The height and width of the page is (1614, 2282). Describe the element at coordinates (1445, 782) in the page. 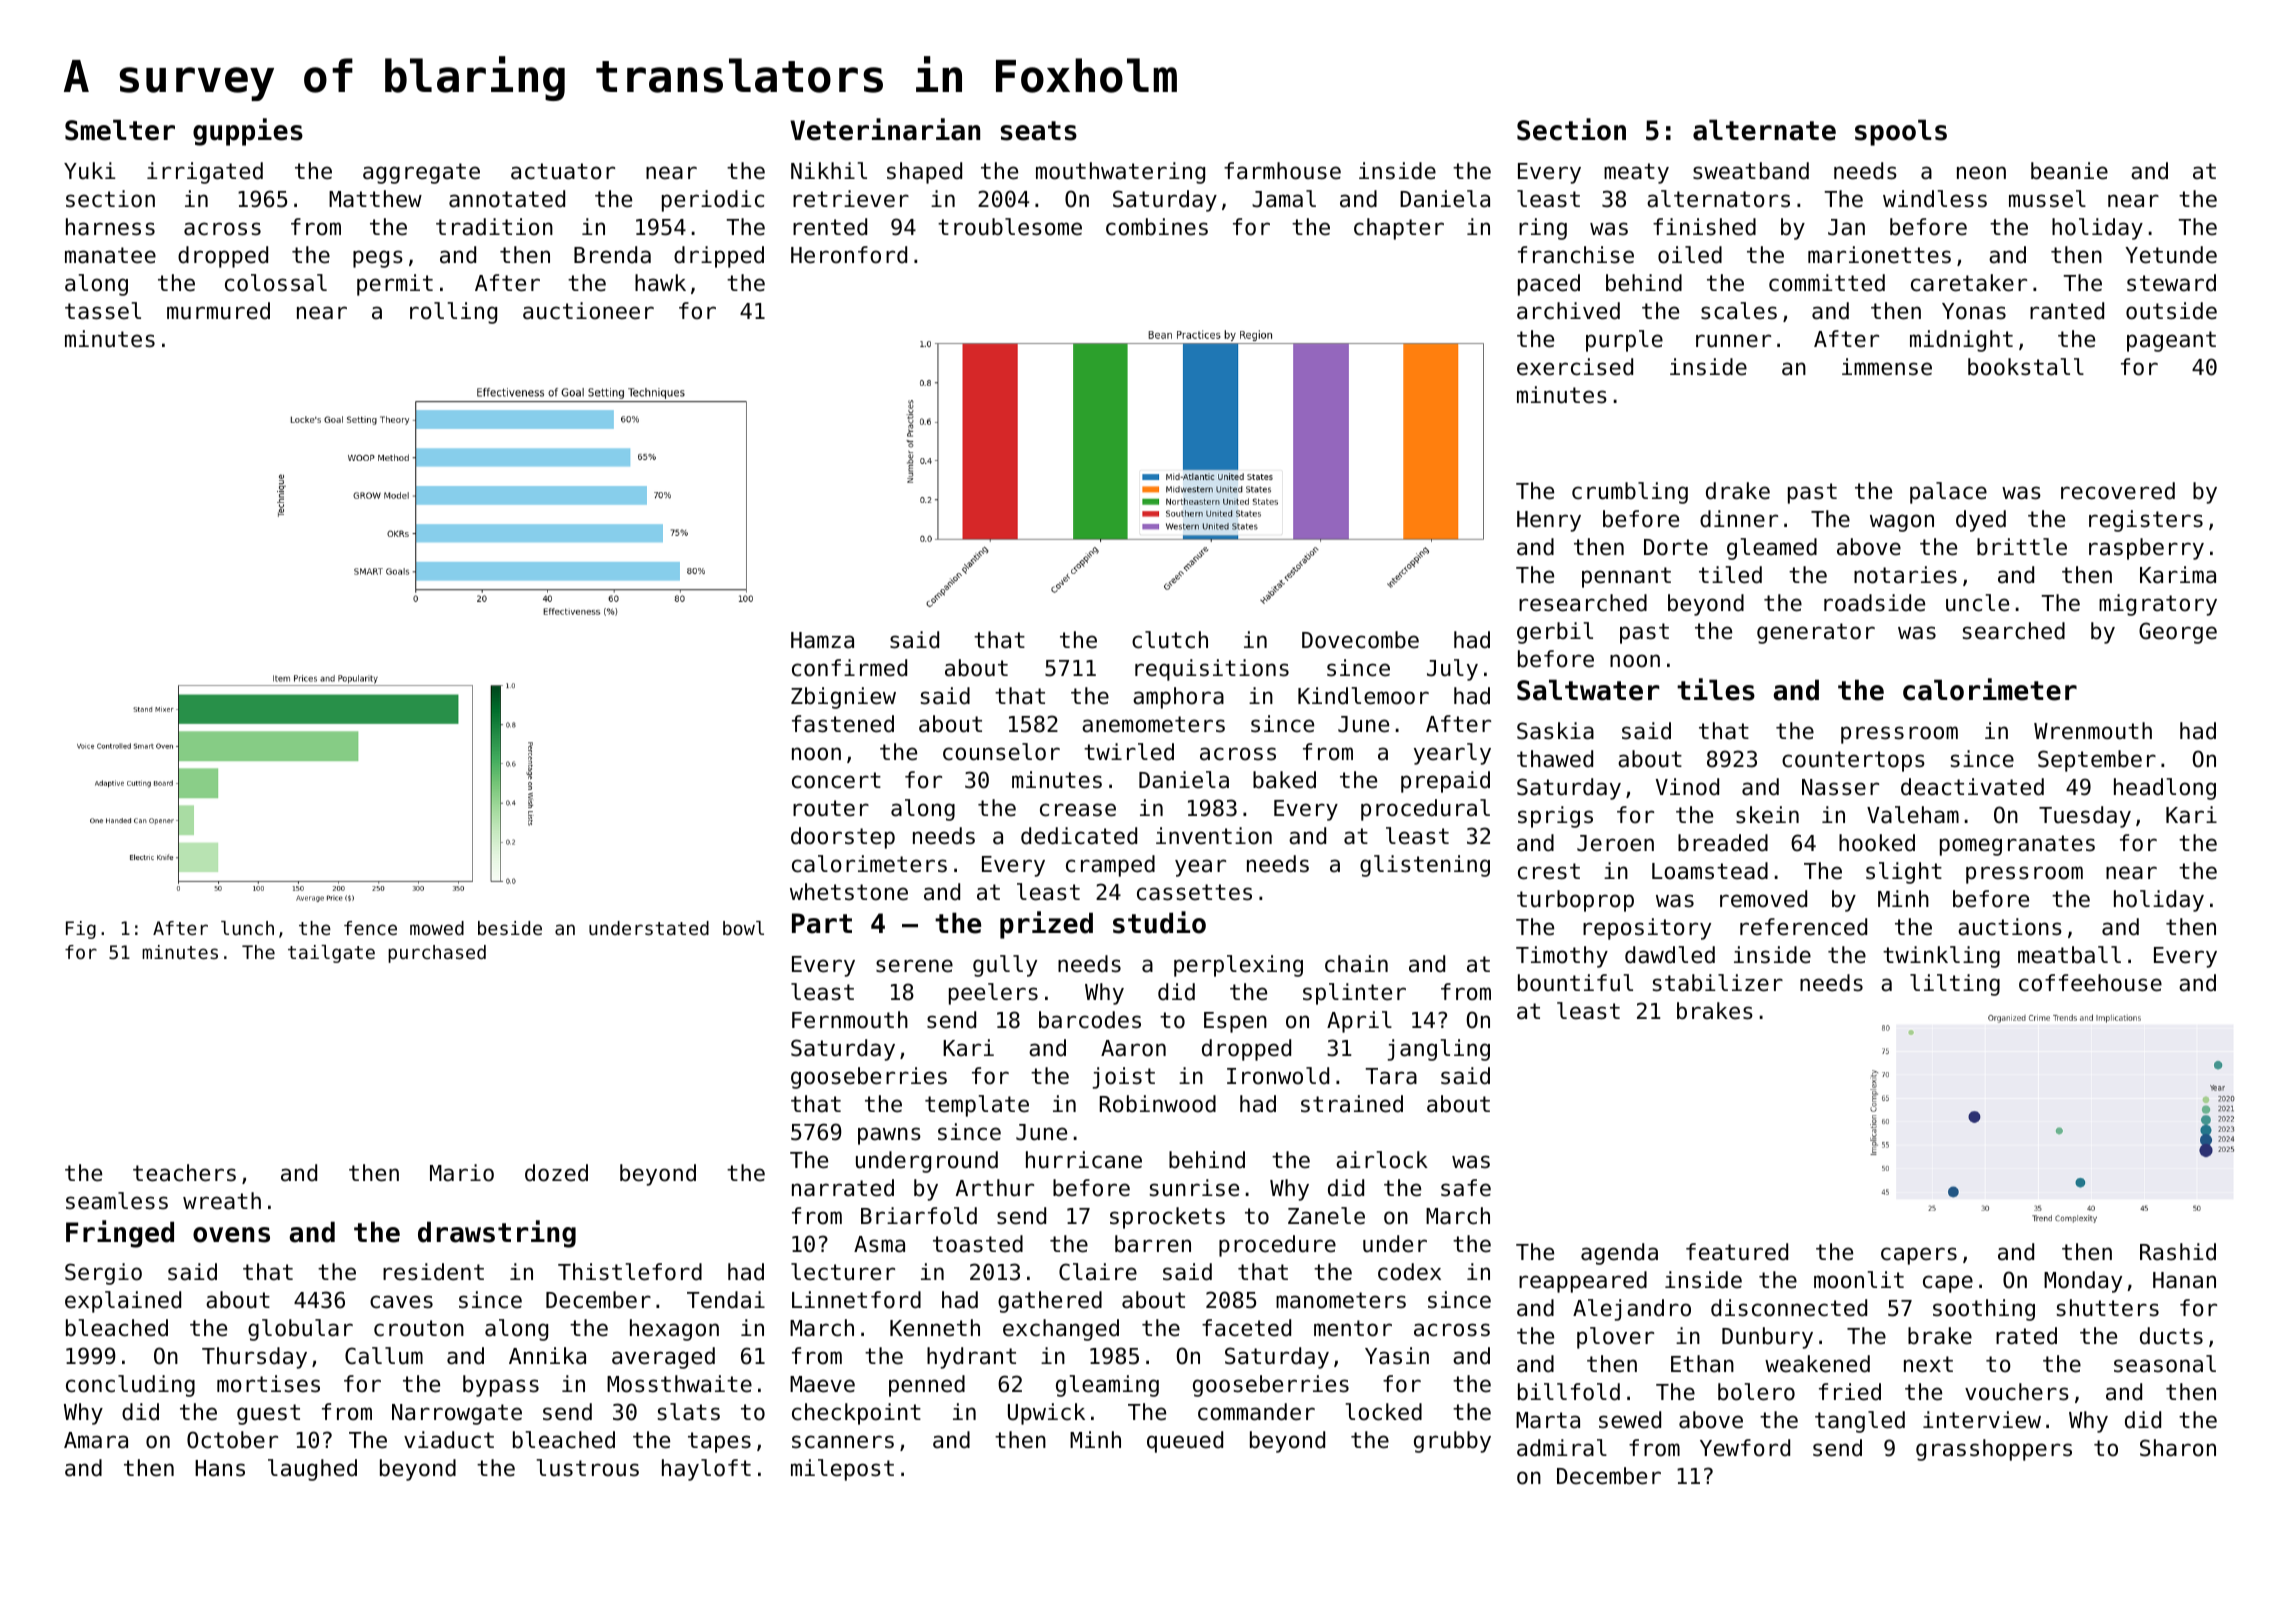

I see `prepaid` at that location.
